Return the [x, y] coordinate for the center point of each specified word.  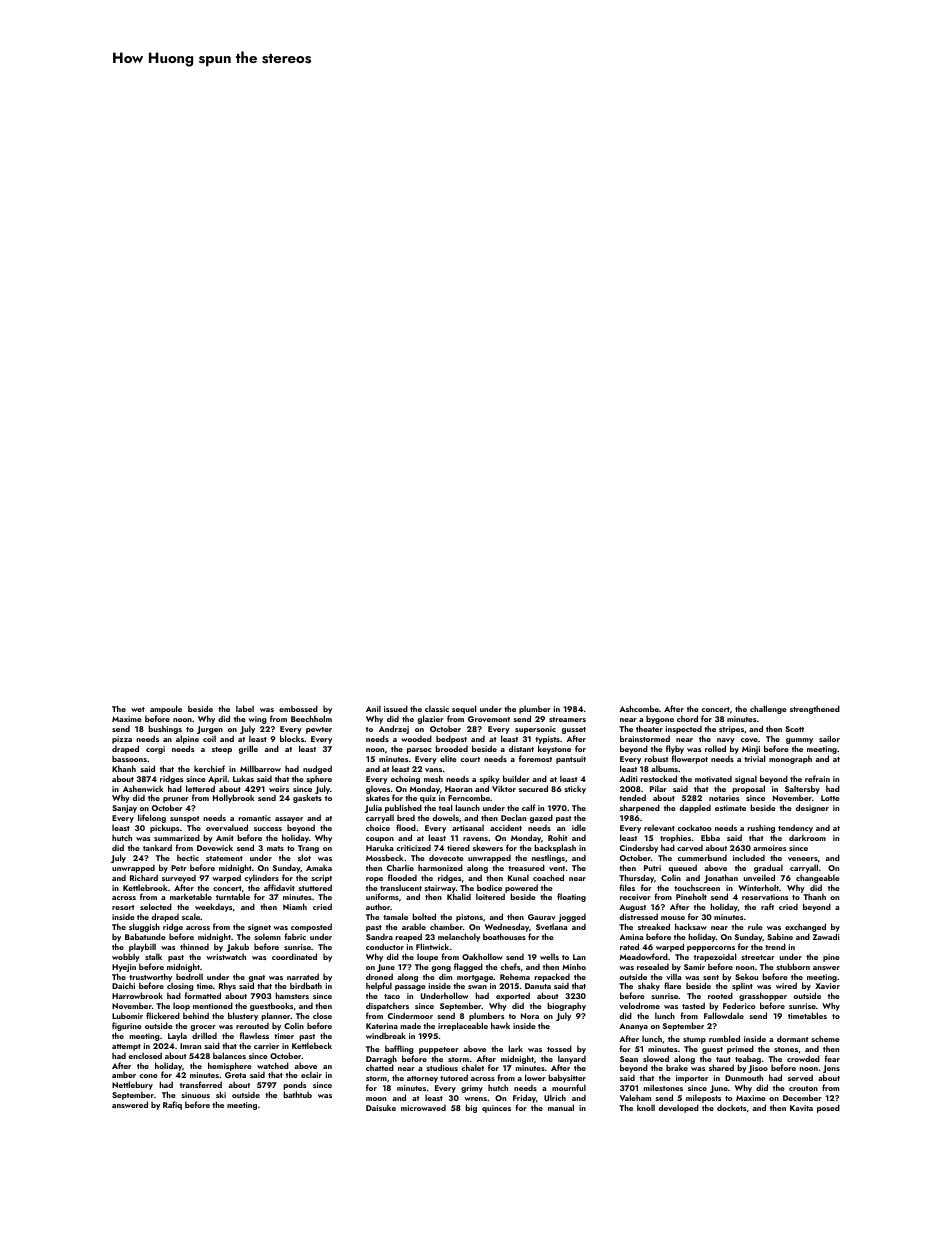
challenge [768, 709]
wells [549, 956]
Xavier [827, 986]
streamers [567, 719]
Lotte [830, 798]
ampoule [166, 710]
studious [442, 1067]
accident [506, 827]
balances [229, 1055]
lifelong [152, 819]
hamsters [292, 995]
